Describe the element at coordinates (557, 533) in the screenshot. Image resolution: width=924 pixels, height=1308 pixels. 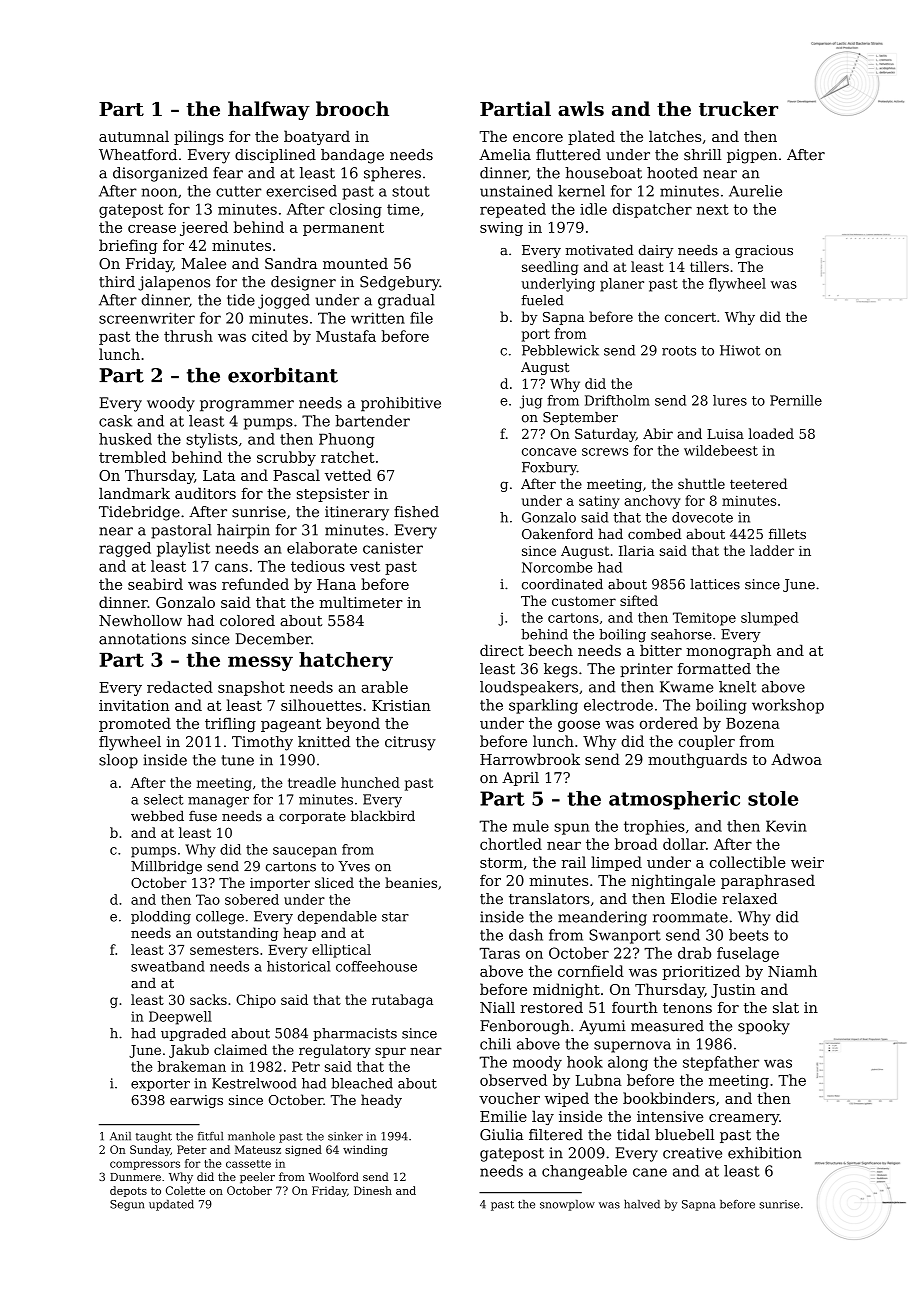
I see `Oakenford` at that location.
